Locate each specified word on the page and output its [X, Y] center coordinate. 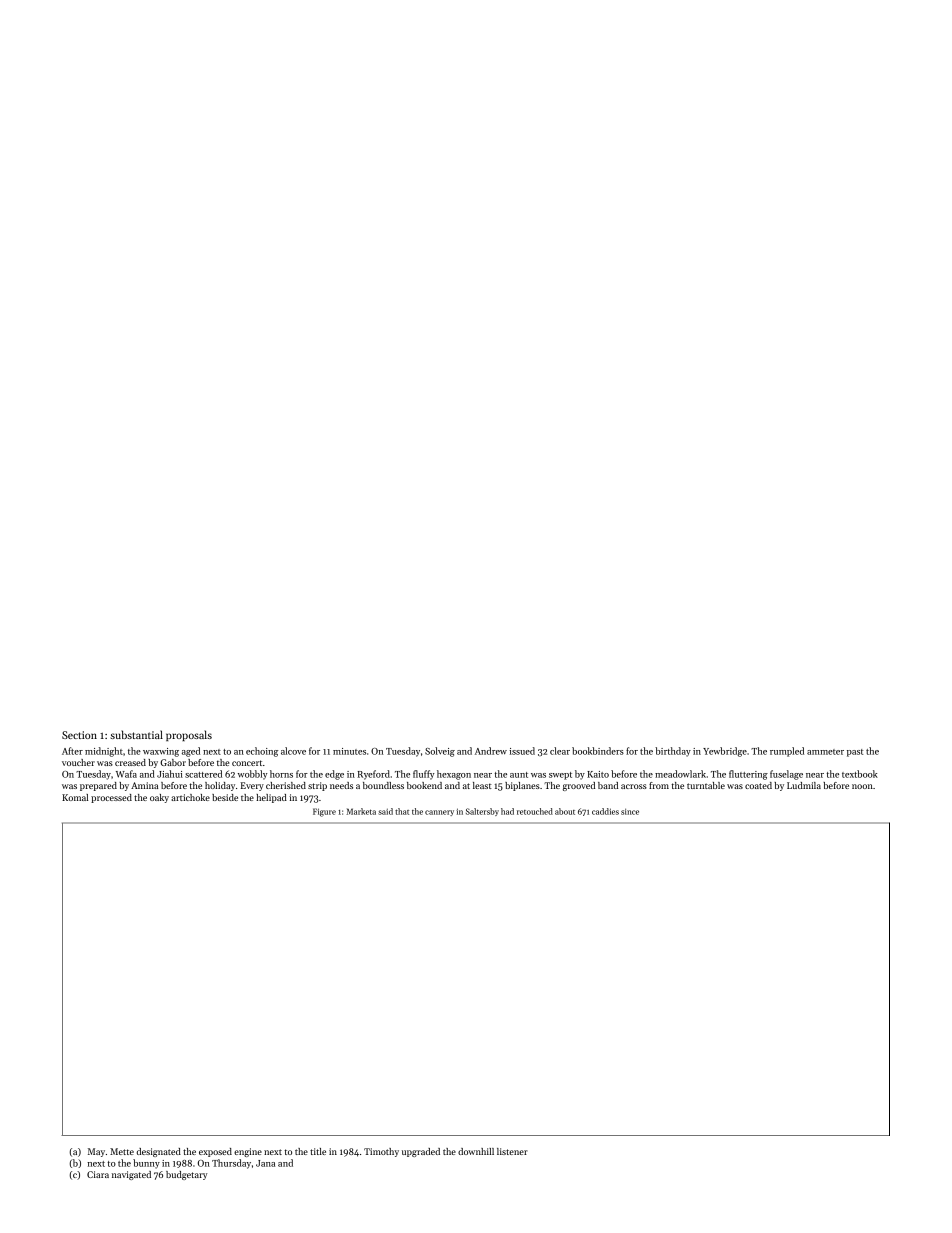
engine [248, 1152]
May [96, 1152]
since [630, 812]
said [385, 811]
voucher [78, 762]
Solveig [440, 752]
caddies [605, 811]
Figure [324, 812]
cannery [439, 813]
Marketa [361, 811]
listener [512, 1151]
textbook [860, 774]
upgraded [421, 1152]
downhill [476, 1151]
